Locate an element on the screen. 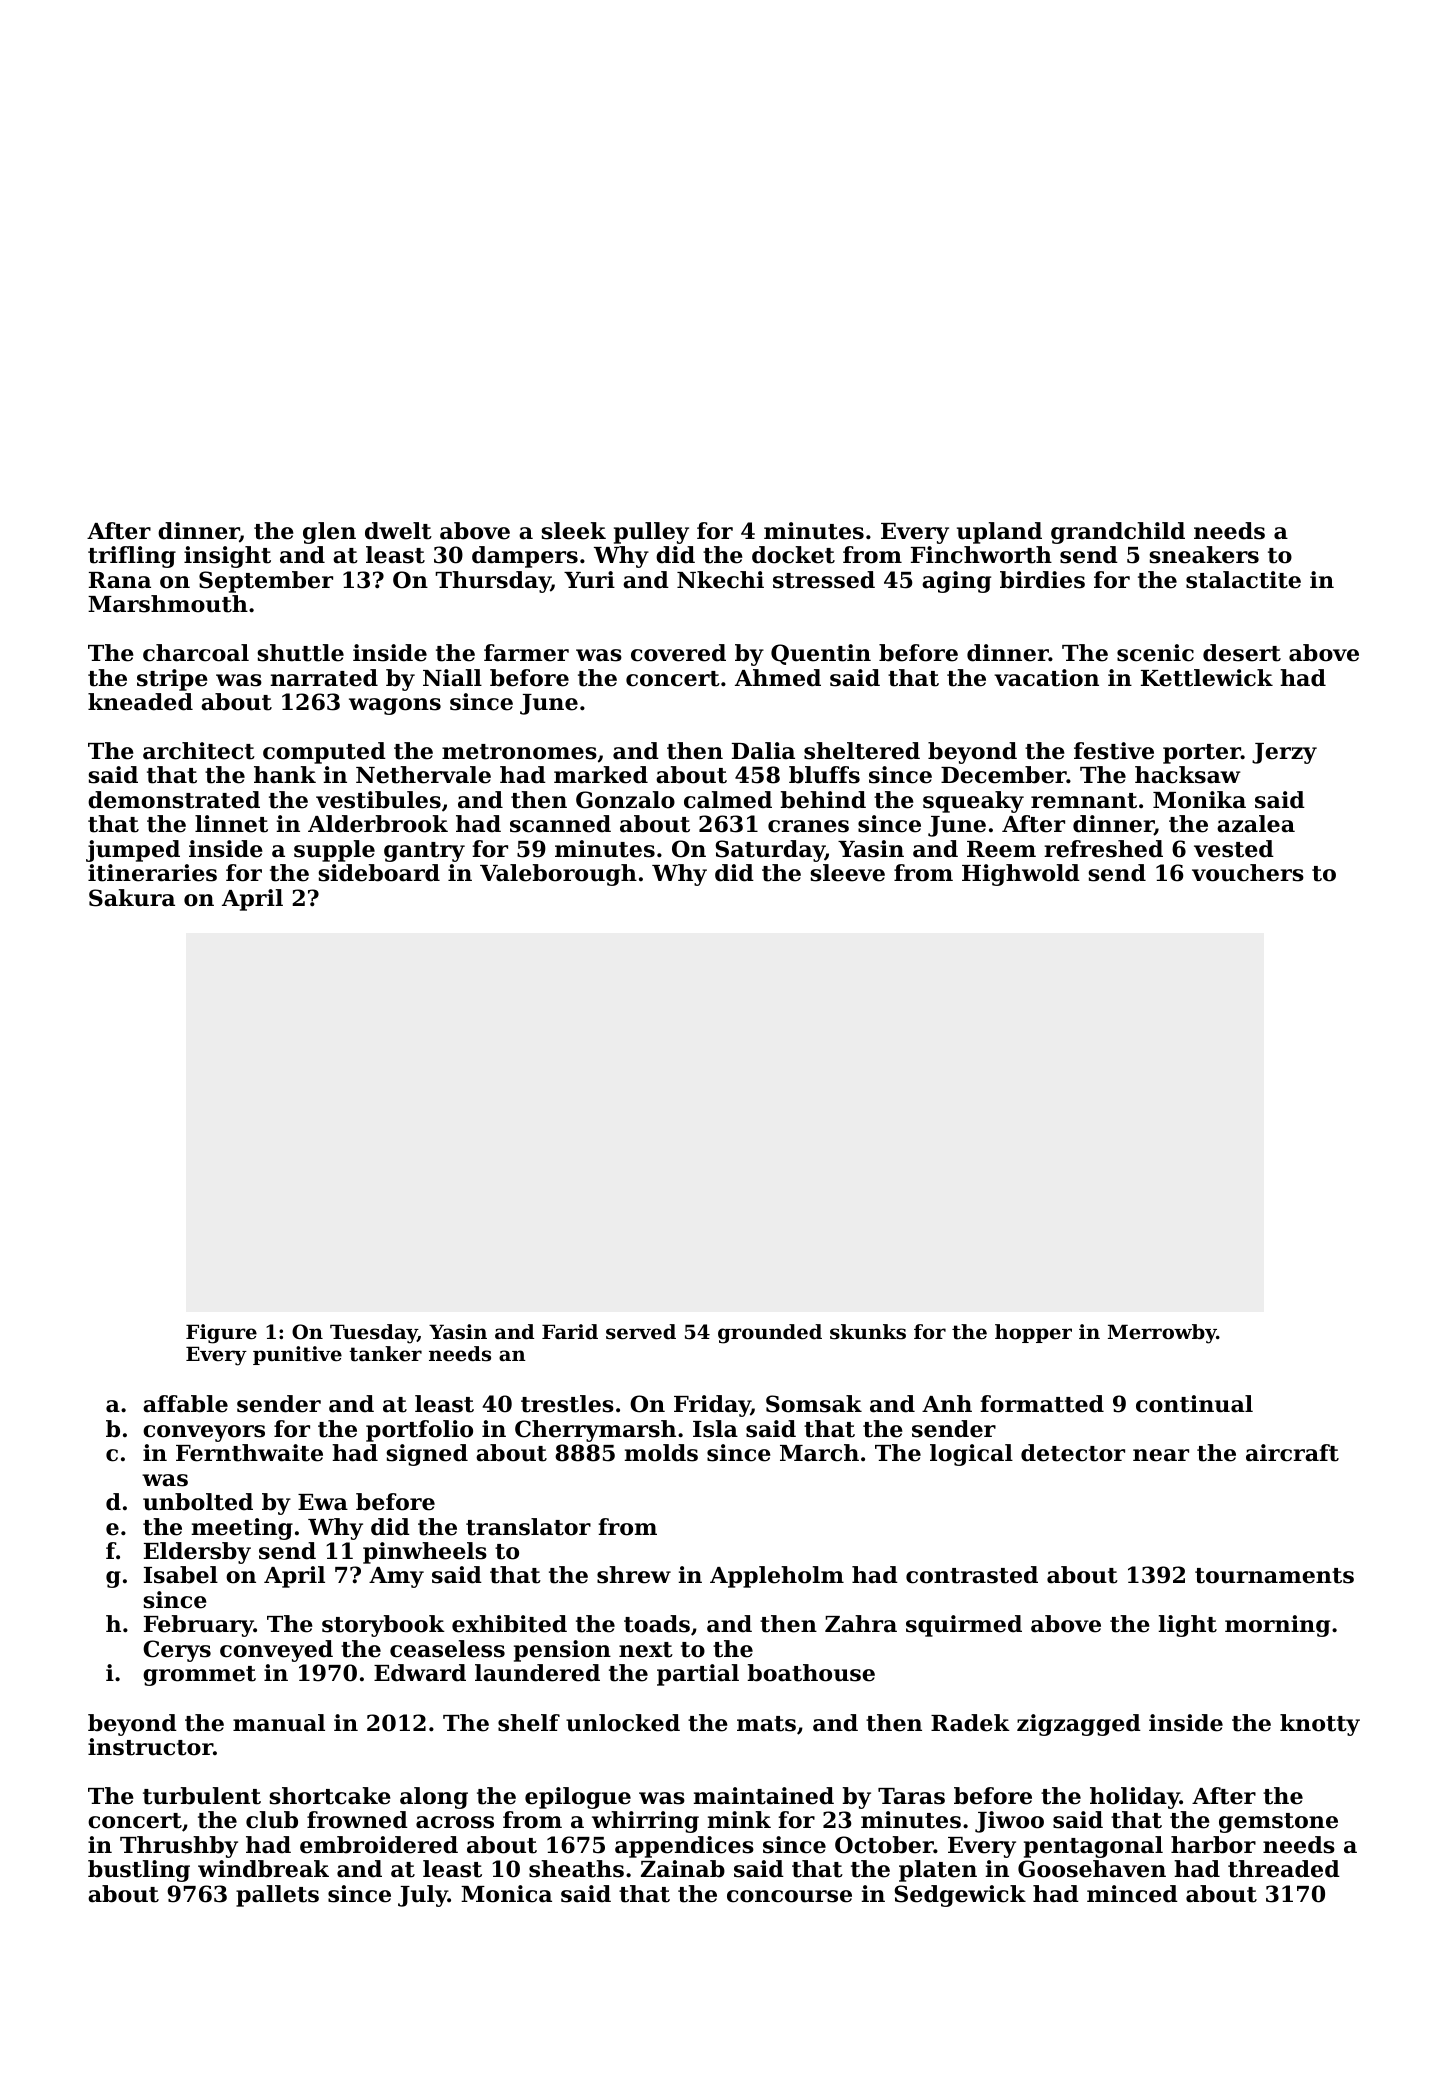  glen is located at coordinates (329, 533).
